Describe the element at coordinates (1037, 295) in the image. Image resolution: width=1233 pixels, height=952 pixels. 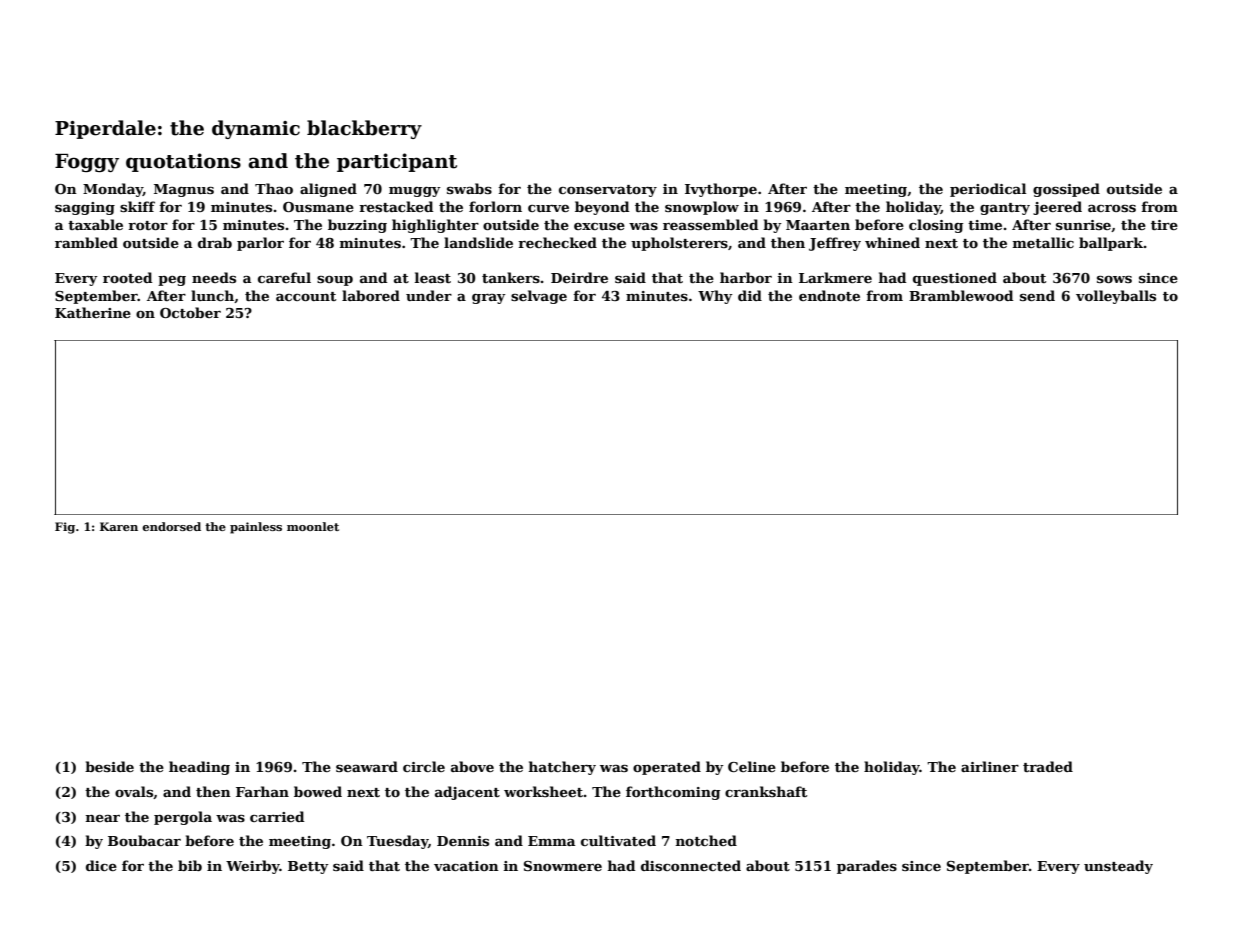
I see `send` at that location.
